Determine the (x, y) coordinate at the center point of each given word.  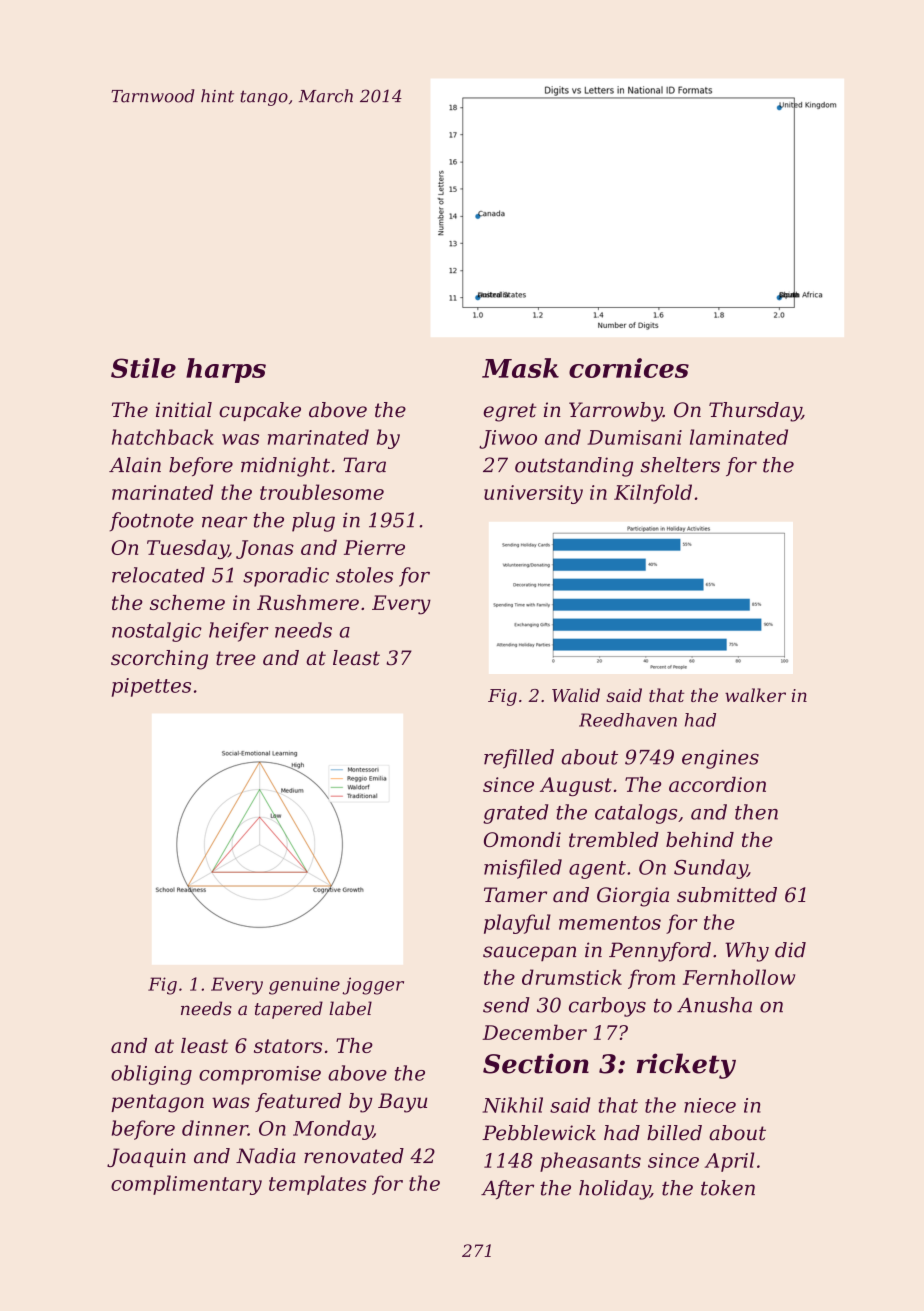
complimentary (186, 1185)
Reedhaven (628, 720)
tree (236, 658)
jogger (373, 986)
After (507, 1189)
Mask (520, 368)
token (728, 1188)
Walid (576, 695)
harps (226, 370)
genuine (304, 986)
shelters (680, 465)
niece (710, 1105)
